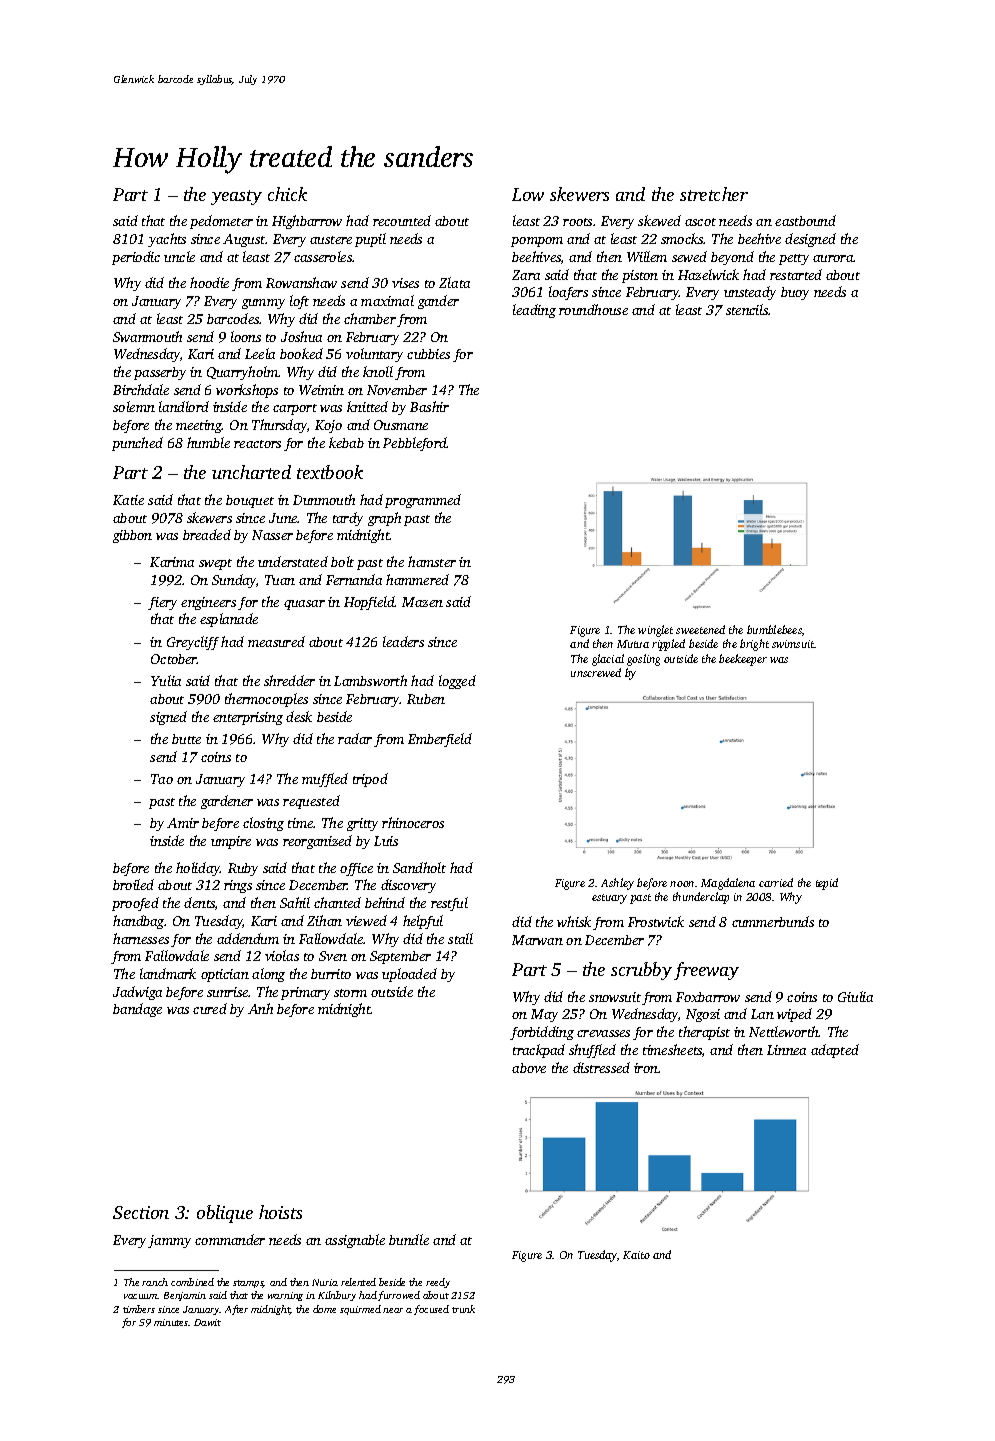  What do you see at coordinates (419, 867) in the image?
I see `Sandholt` at bounding box center [419, 867].
